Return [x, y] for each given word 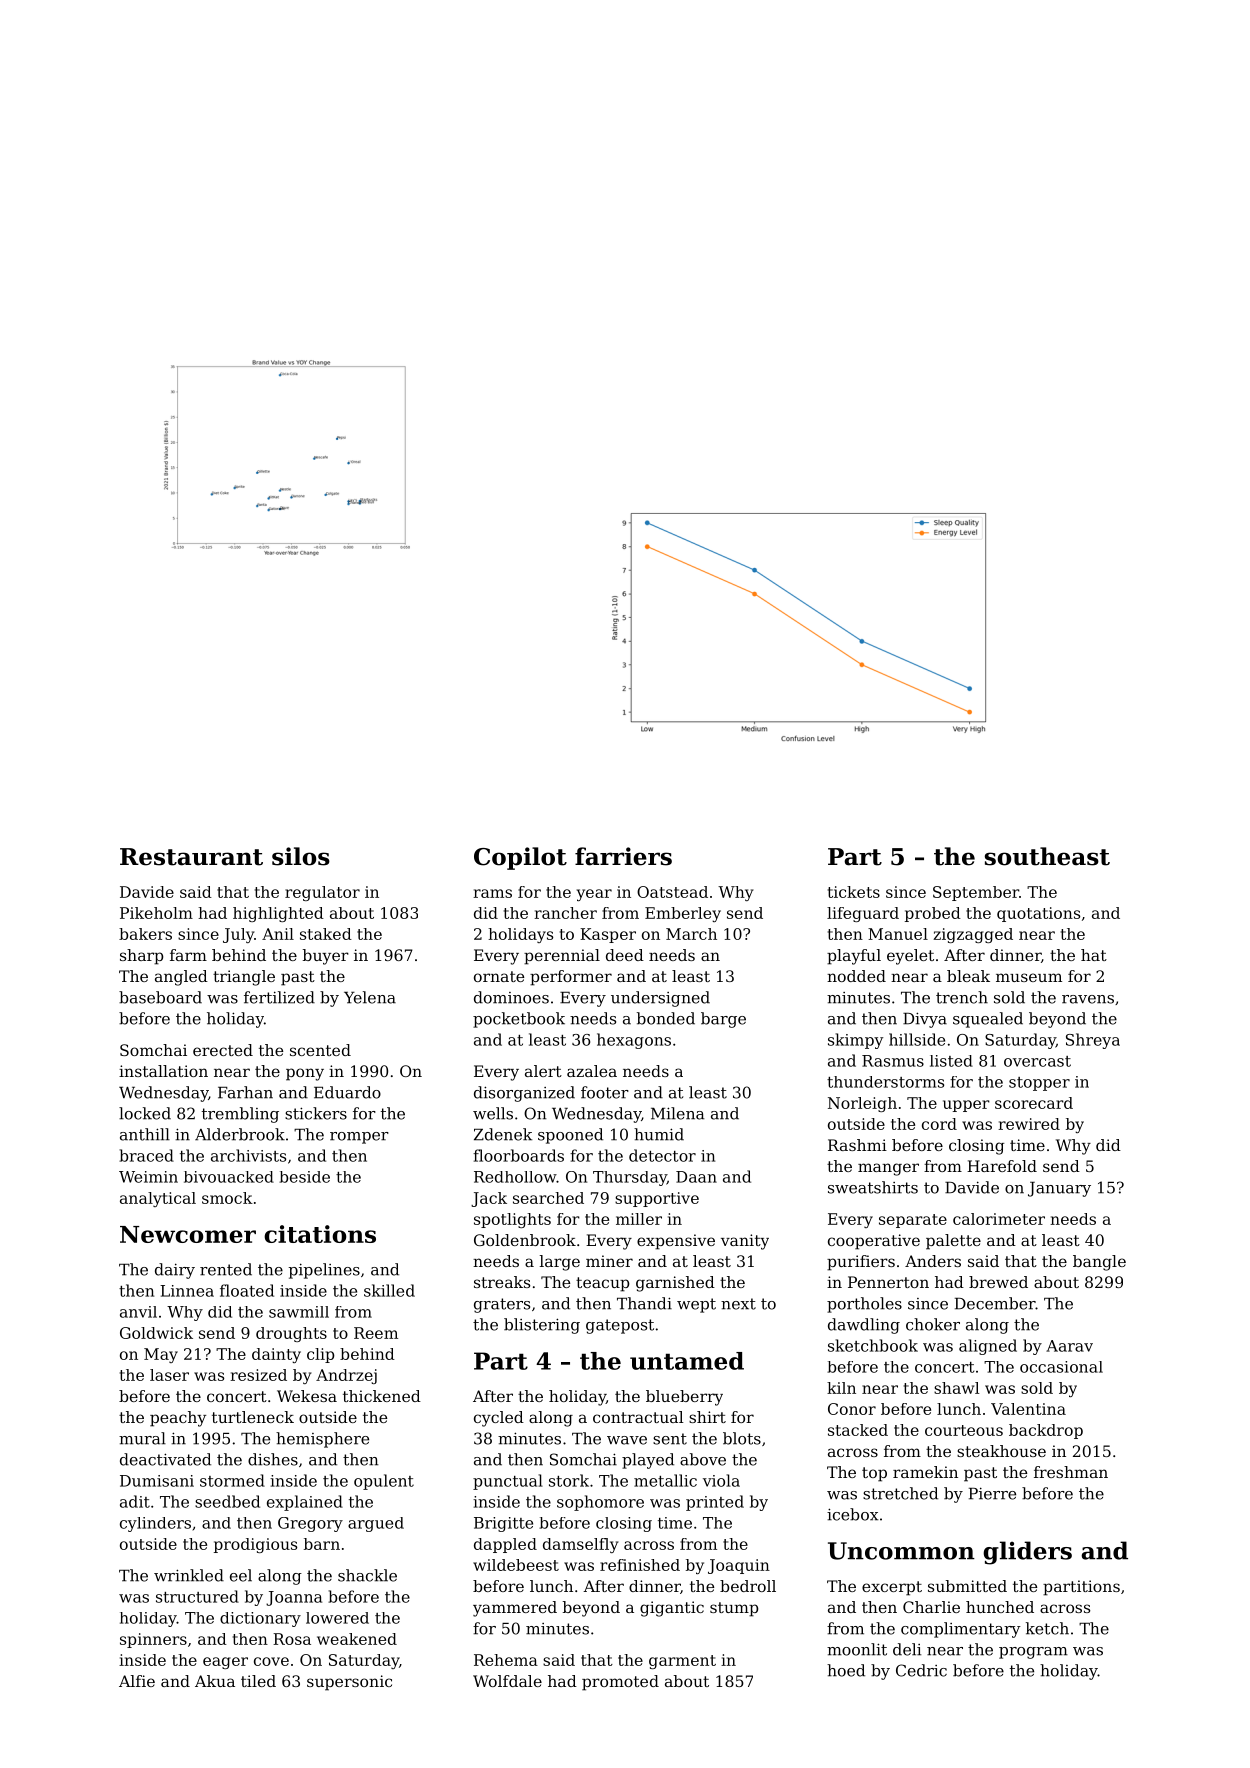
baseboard [160, 997]
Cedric [921, 1670]
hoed [846, 1670]
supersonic [349, 1683]
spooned [570, 1136]
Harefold [1002, 1166]
